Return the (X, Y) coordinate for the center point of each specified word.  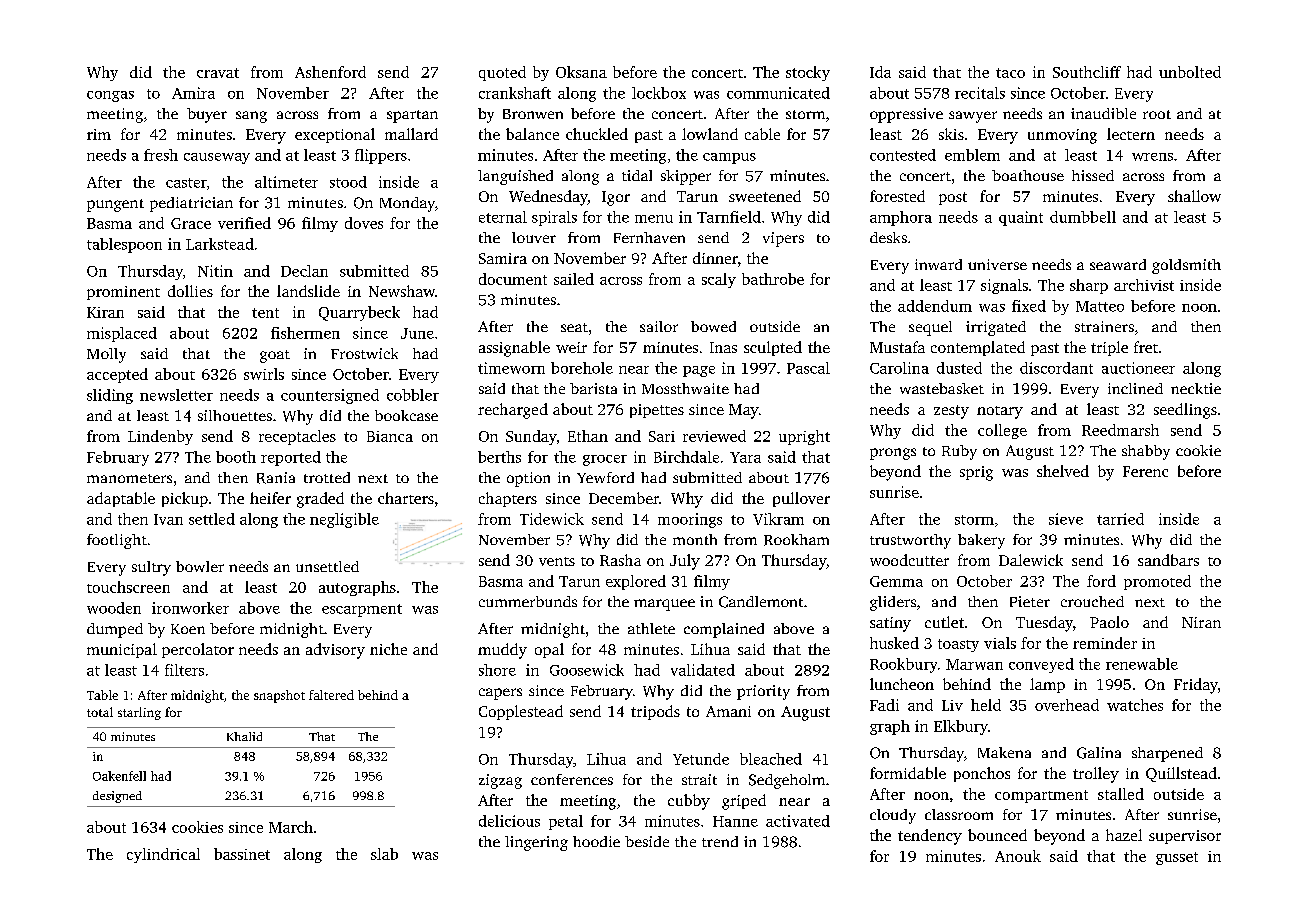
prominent (123, 293)
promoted (1157, 582)
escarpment (362, 610)
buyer (207, 115)
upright (804, 437)
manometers (129, 478)
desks (888, 237)
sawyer (973, 117)
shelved (1063, 471)
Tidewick (552, 519)
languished (515, 177)
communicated (778, 93)
